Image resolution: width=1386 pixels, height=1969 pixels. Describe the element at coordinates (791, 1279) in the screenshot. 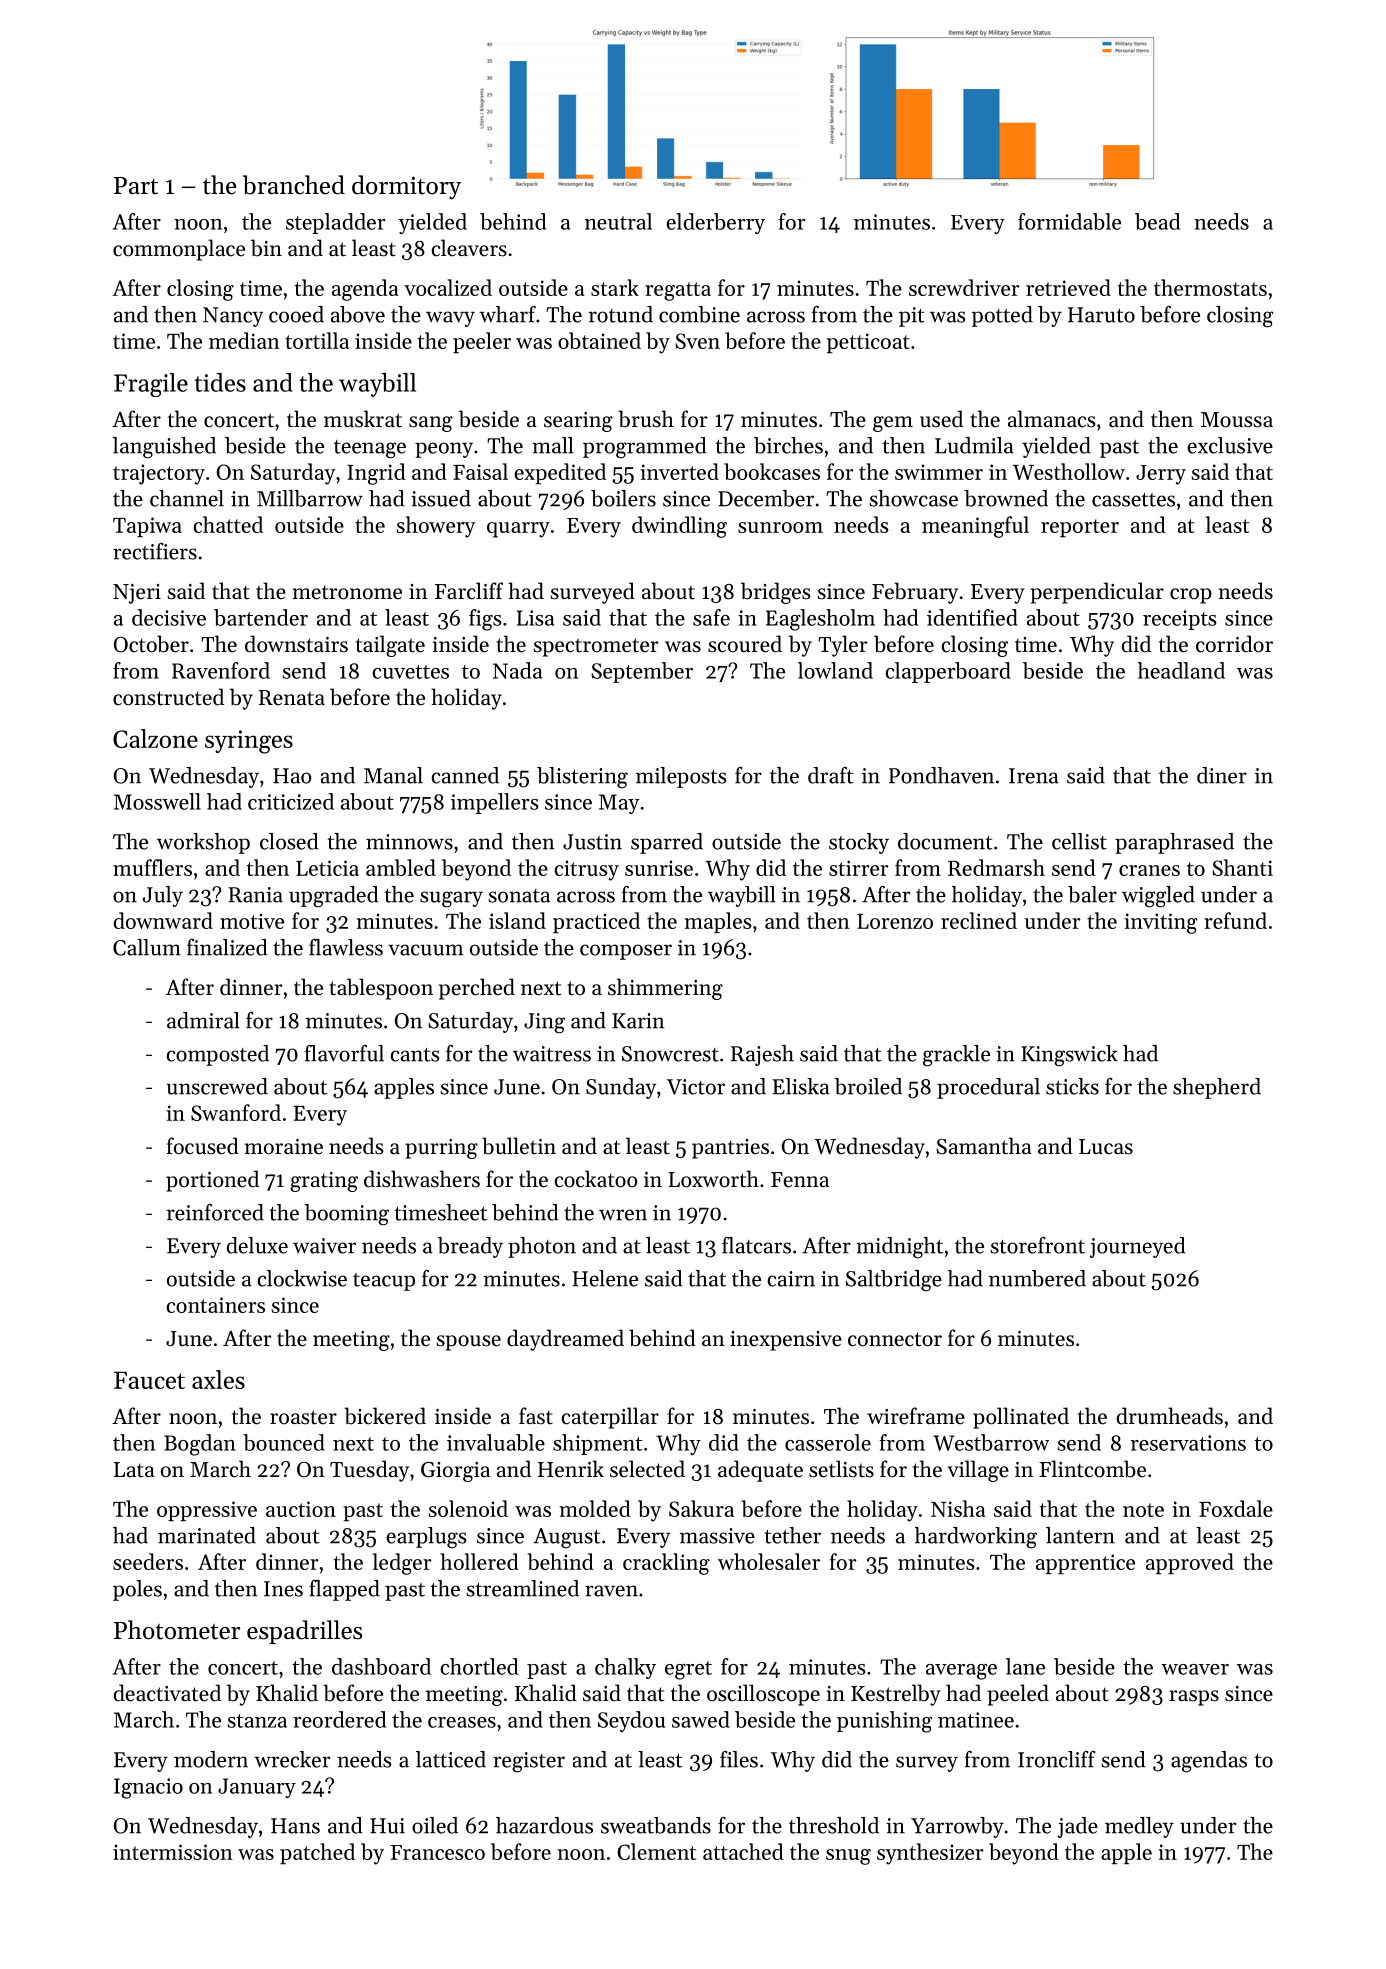

I see `cairn` at that location.
